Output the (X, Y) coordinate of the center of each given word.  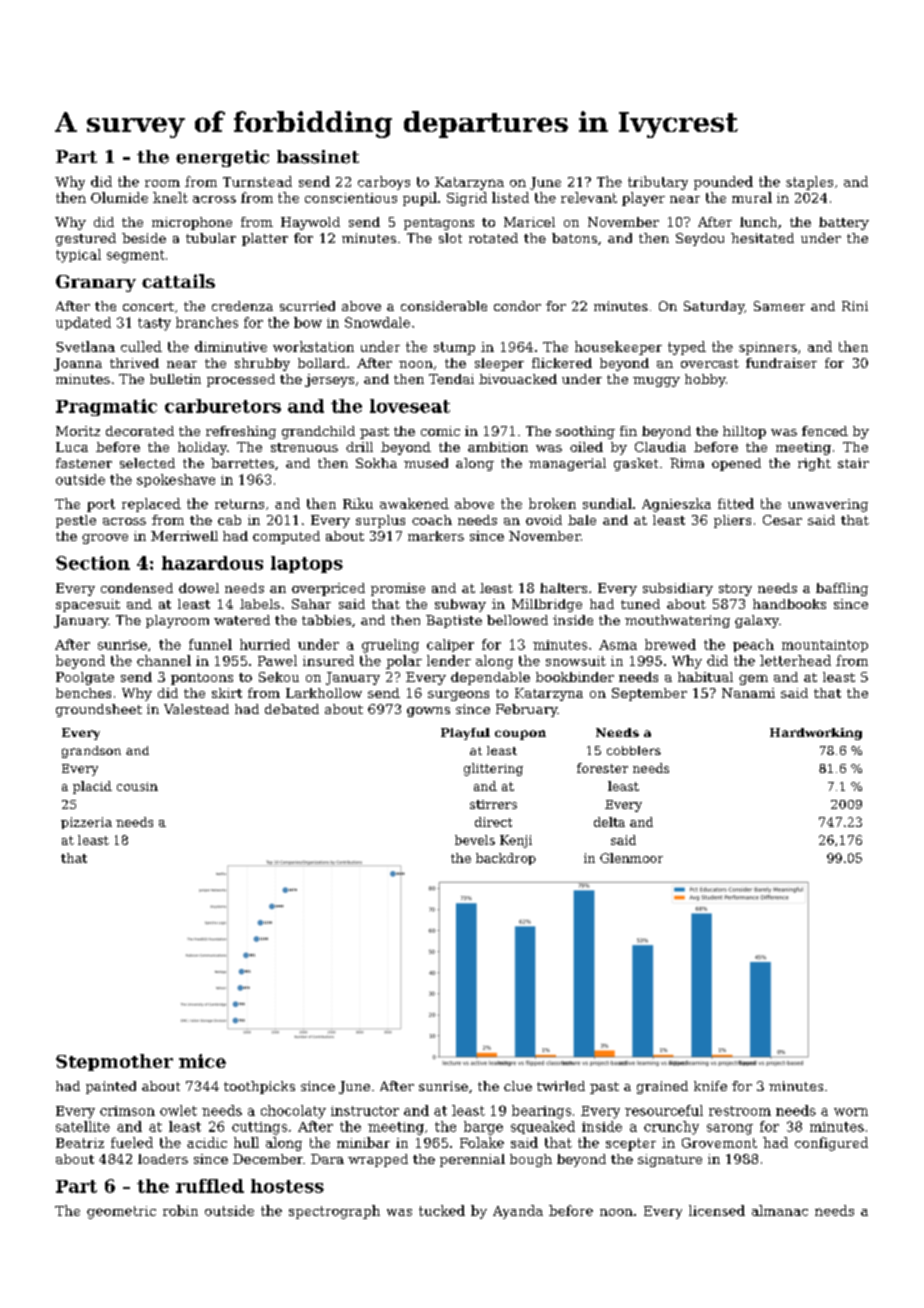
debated (292, 709)
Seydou (700, 239)
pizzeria (86, 823)
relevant (589, 197)
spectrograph (334, 1212)
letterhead (795, 660)
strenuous (304, 447)
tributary (658, 183)
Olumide (119, 197)
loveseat (410, 406)
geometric (121, 1212)
